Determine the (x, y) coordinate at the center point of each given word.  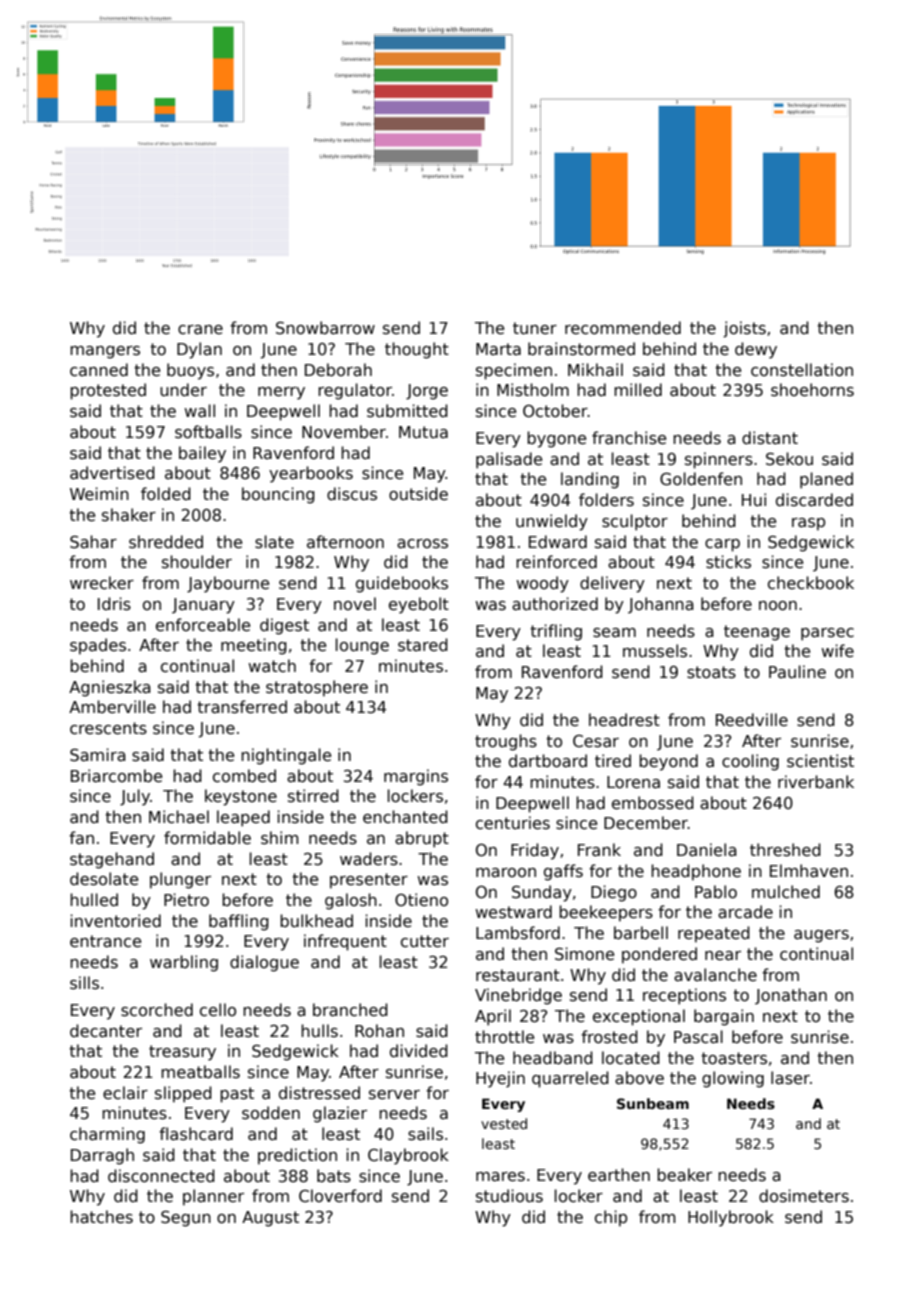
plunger (180, 880)
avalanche (715, 975)
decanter (106, 1030)
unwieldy (552, 522)
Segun (186, 1219)
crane (200, 329)
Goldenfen (701, 479)
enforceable (203, 625)
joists (744, 329)
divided (419, 1050)
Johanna (661, 605)
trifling (556, 632)
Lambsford (518, 932)
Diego (614, 893)
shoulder (197, 561)
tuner (535, 328)
